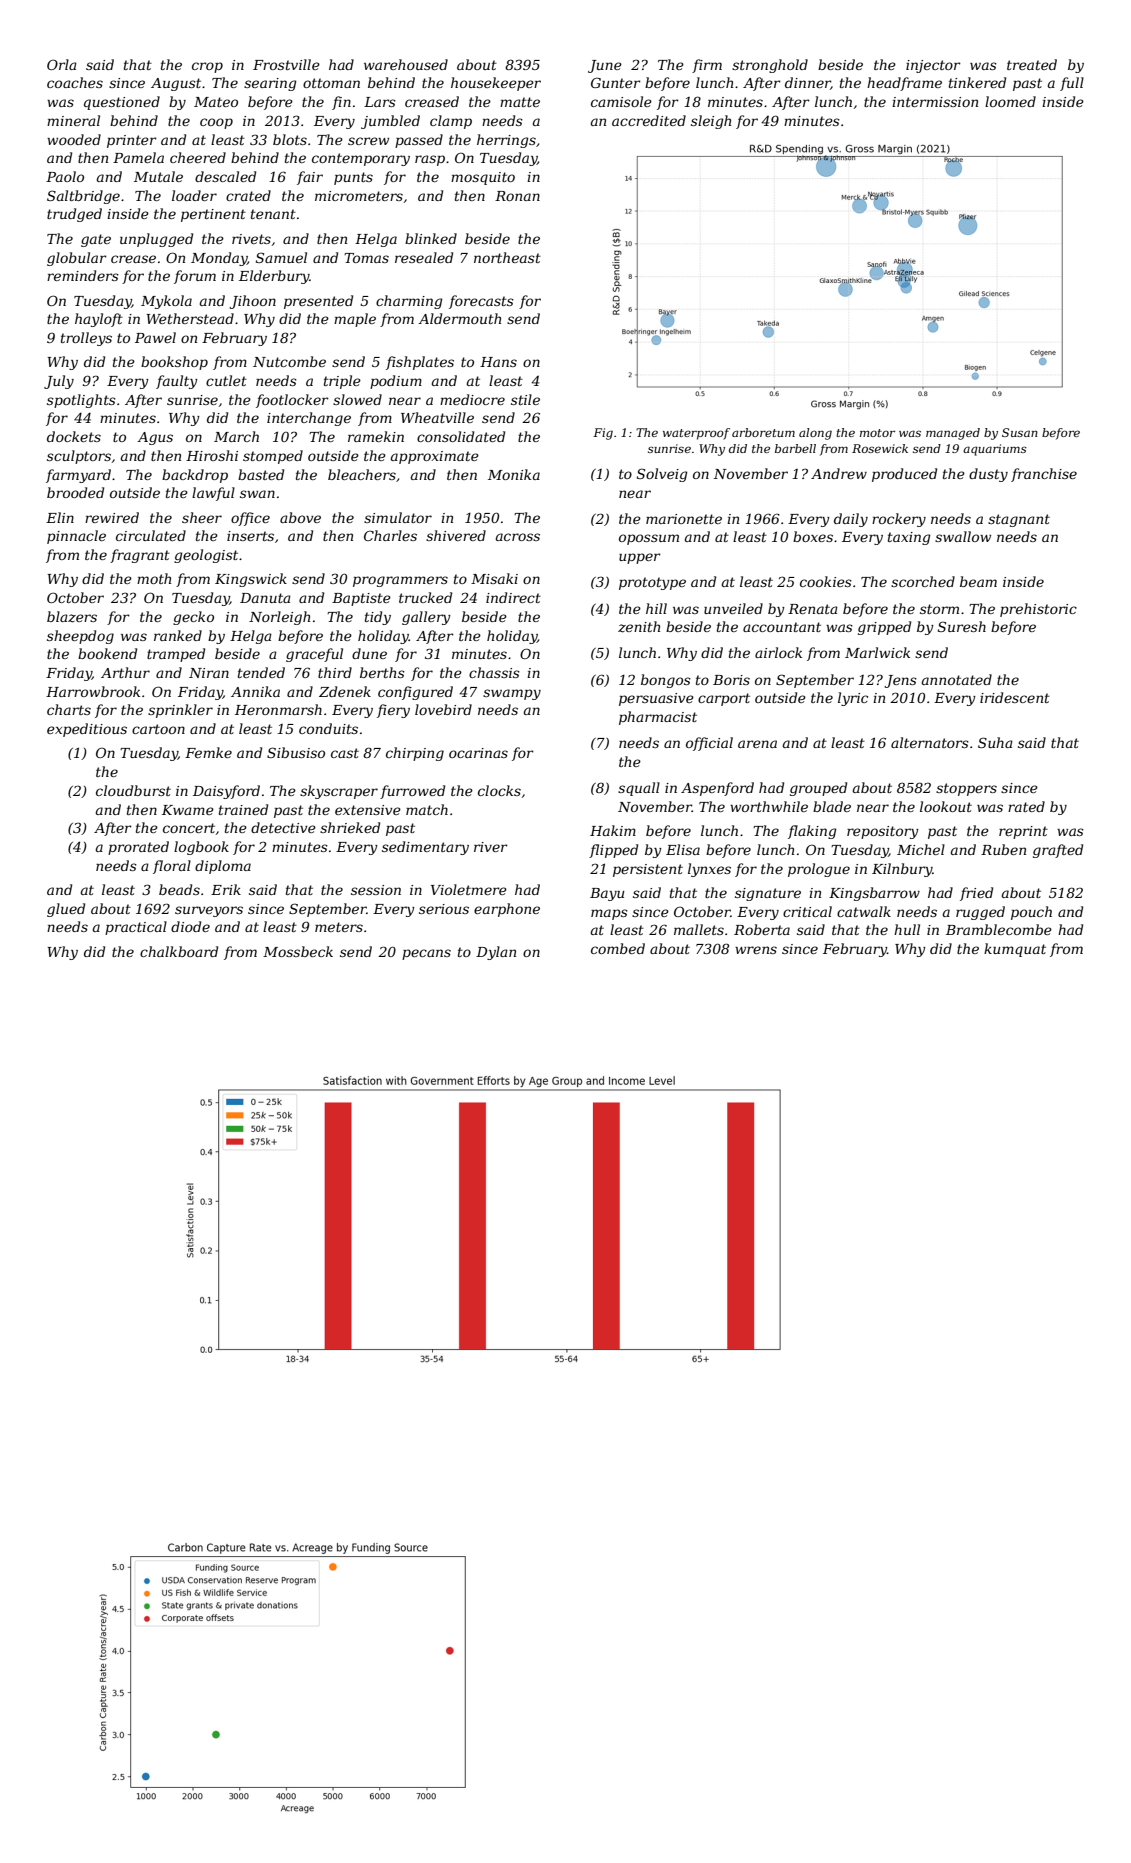 This image has width=1131, height=1863. Describe the element at coordinates (904, 475) in the image. I see `produced` at that location.
